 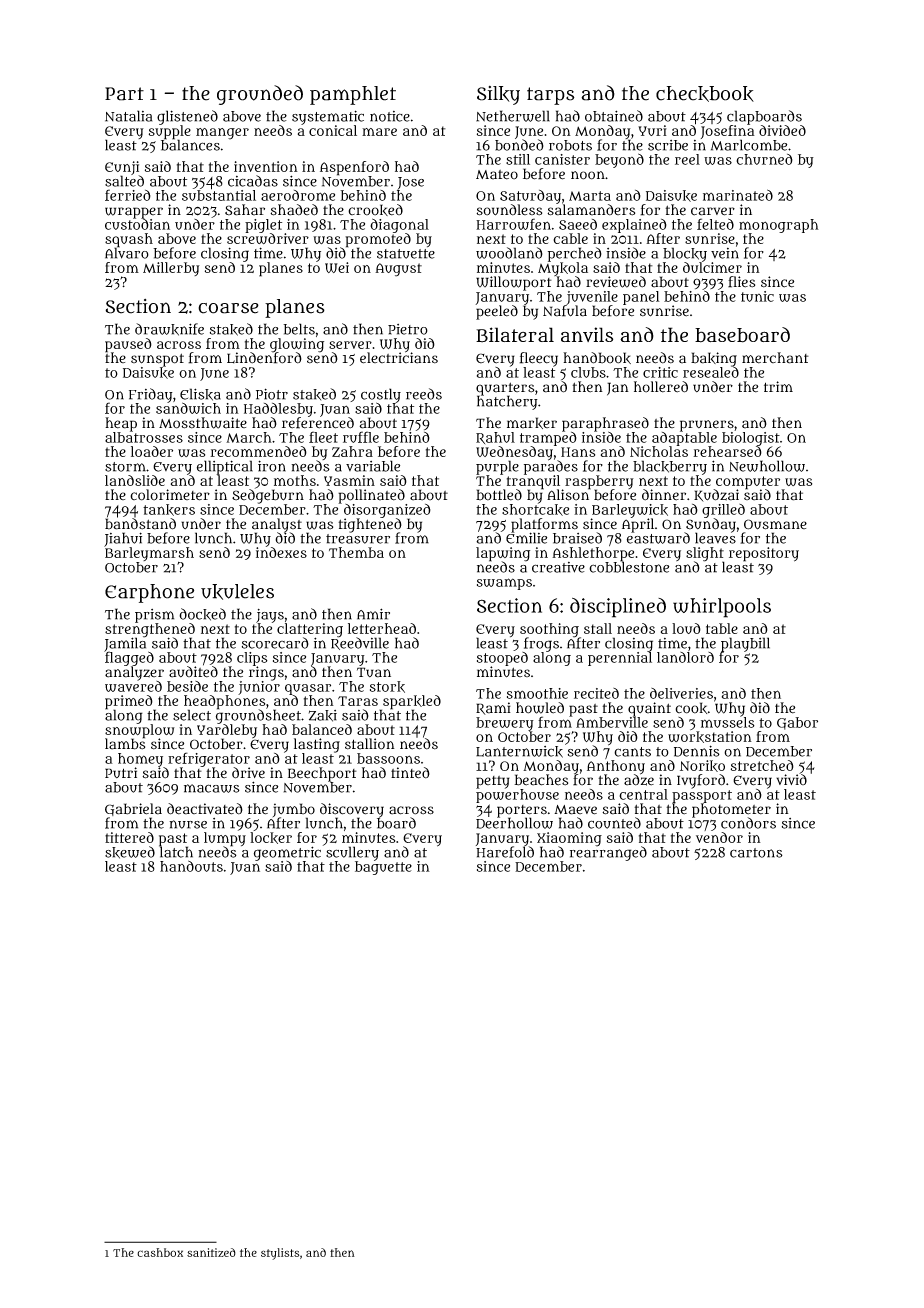 What do you see at coordinates (748, 823) in the page?
I see `condors` at bounding box center [748, 823].
